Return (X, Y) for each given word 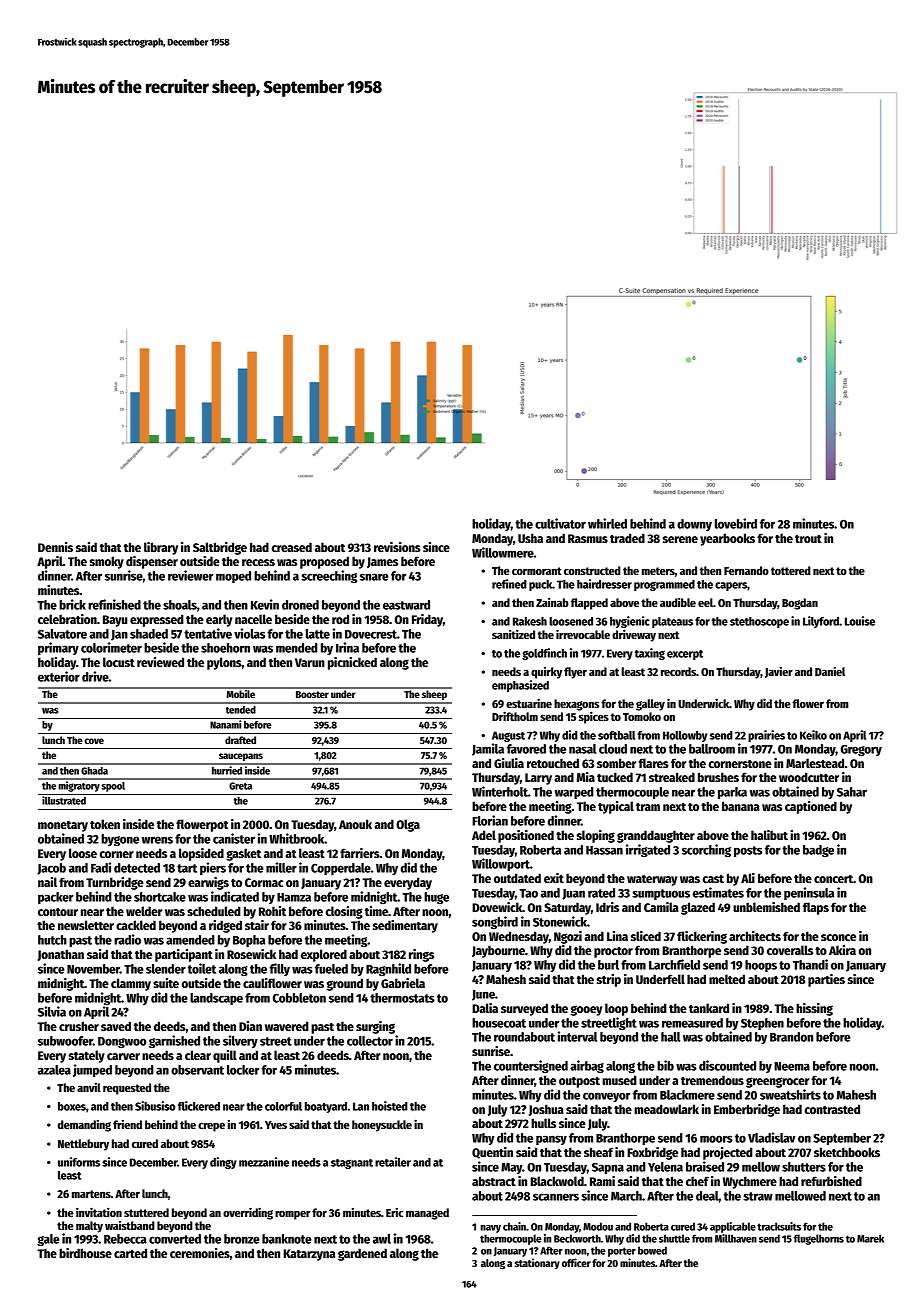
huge (436, 898)
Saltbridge (220, 548)
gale (48, 1240)
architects (755, 936)
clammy (131, 984)
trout (808, 539)
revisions (397, 547)
